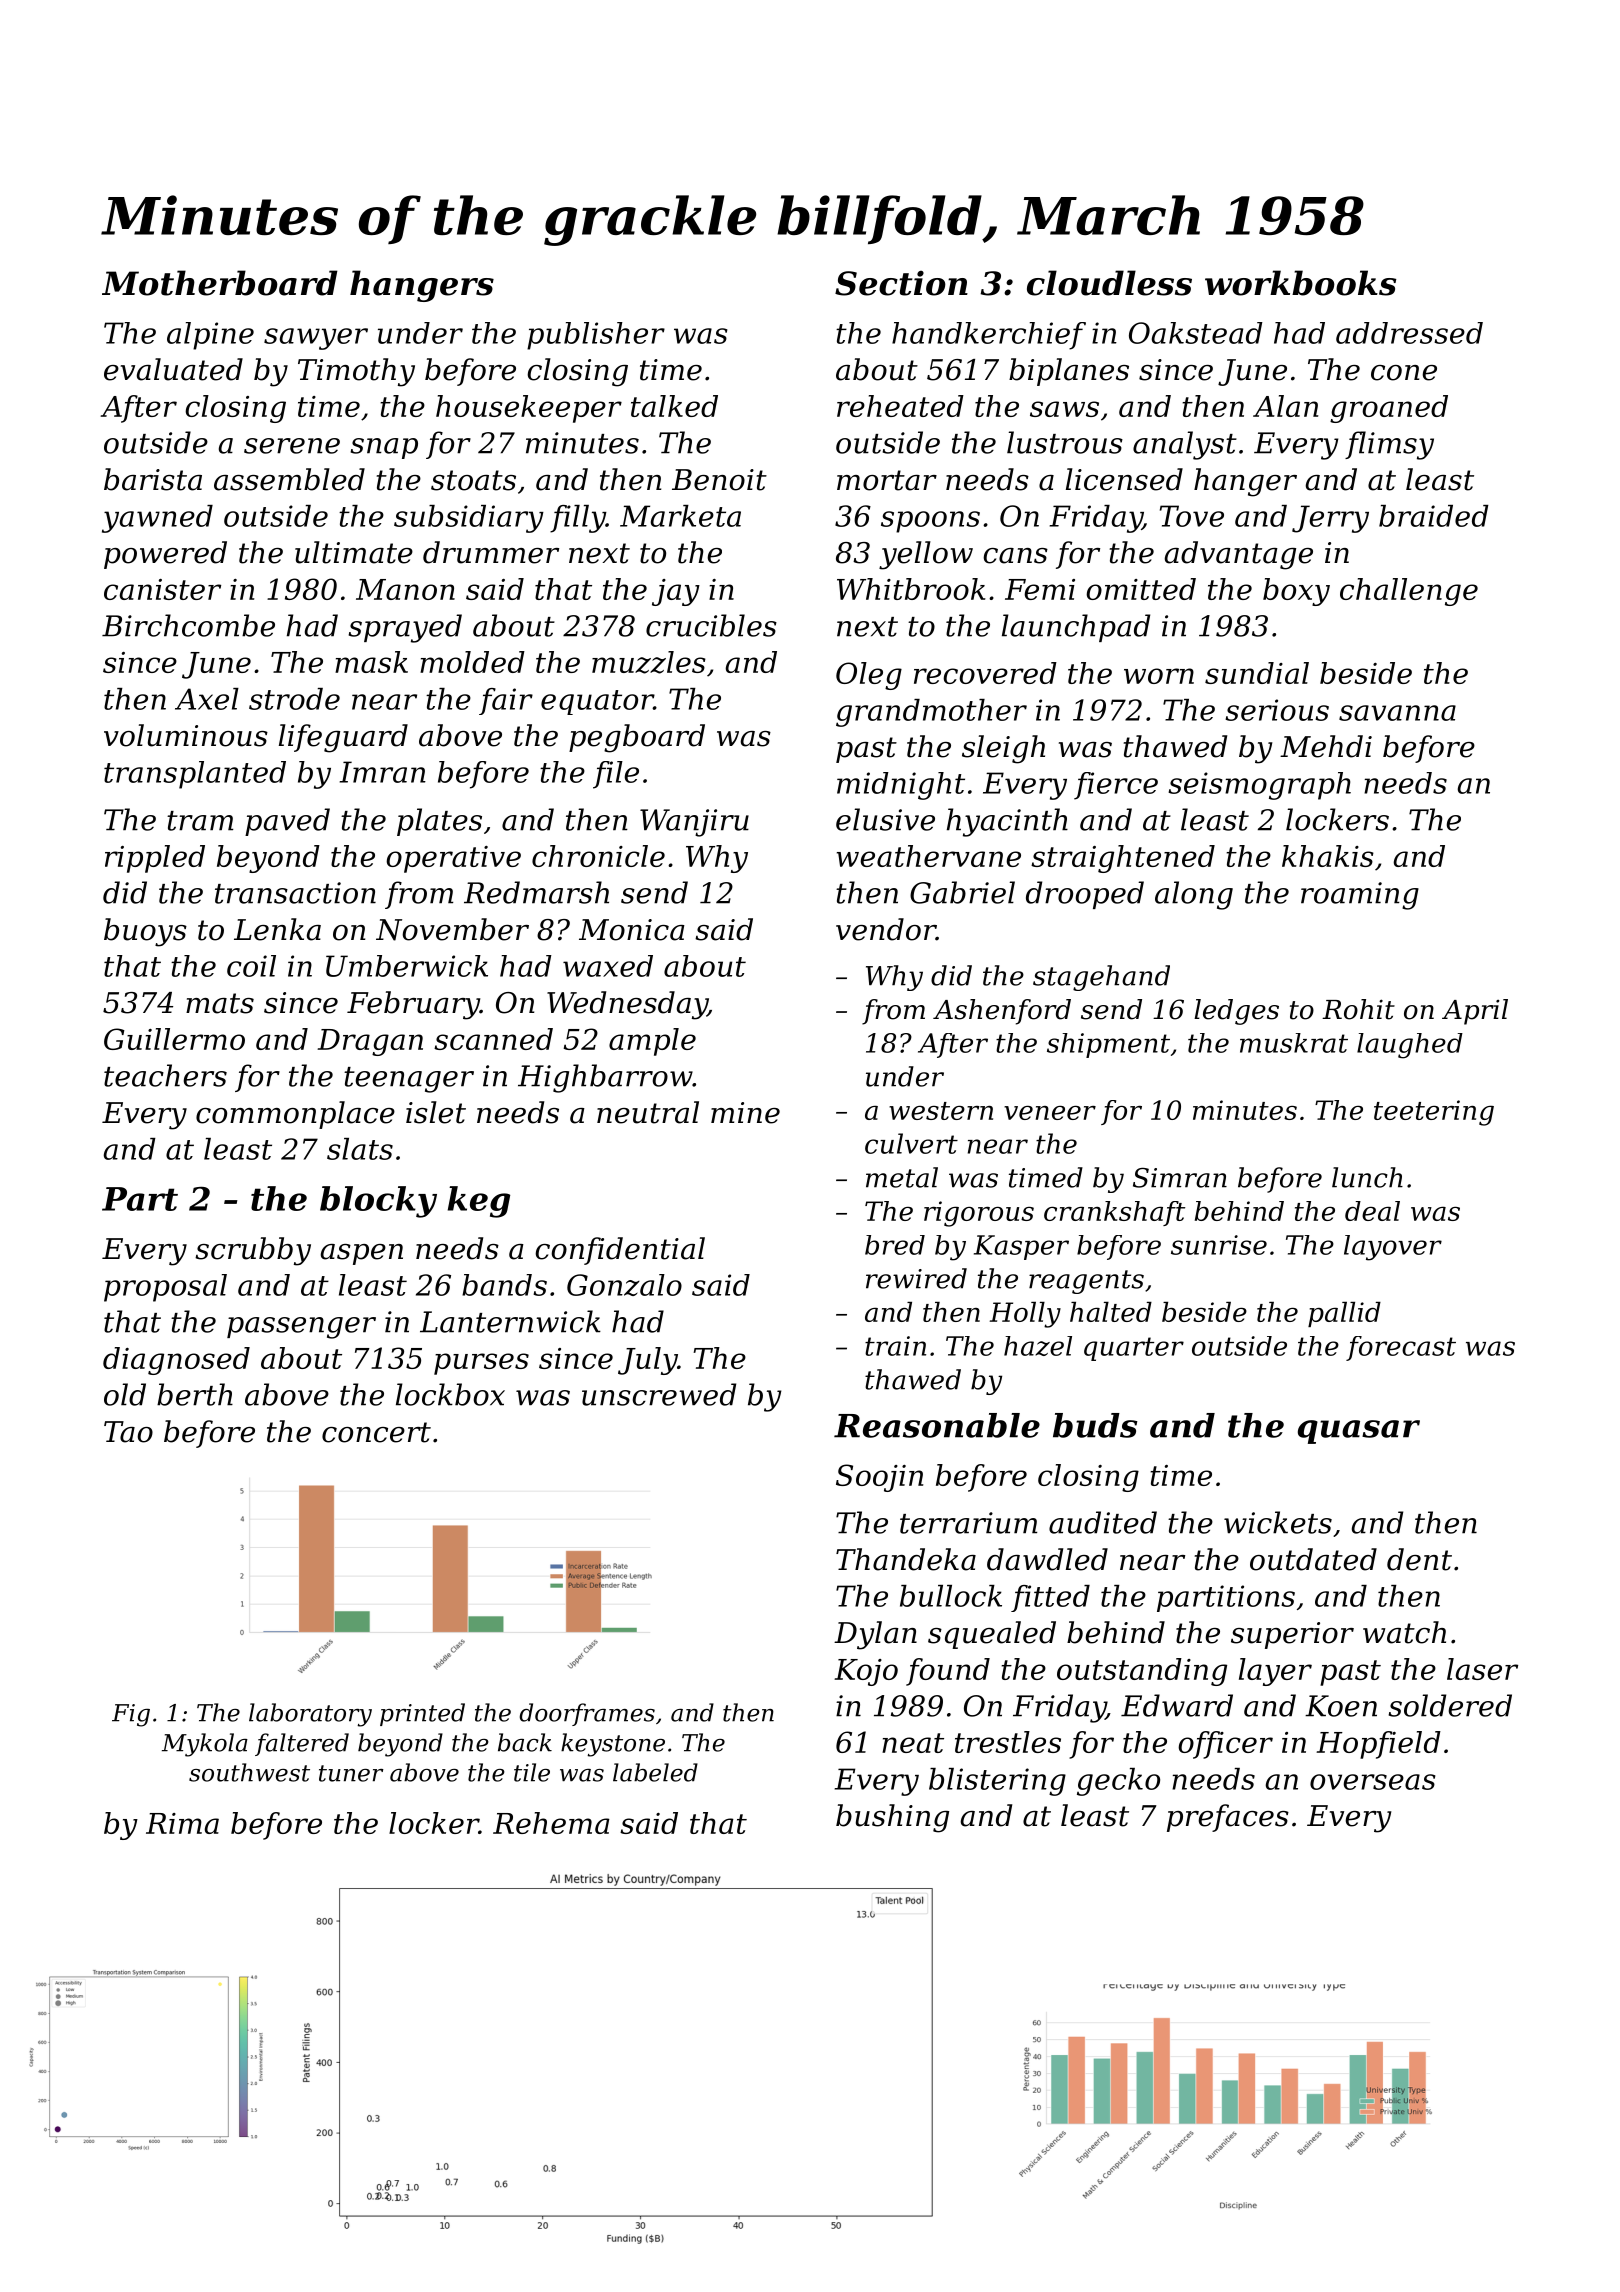 Image resolution: width=1620 pixels, height=2292 pixels. I want to click on weathervane, so click(929, 856).
